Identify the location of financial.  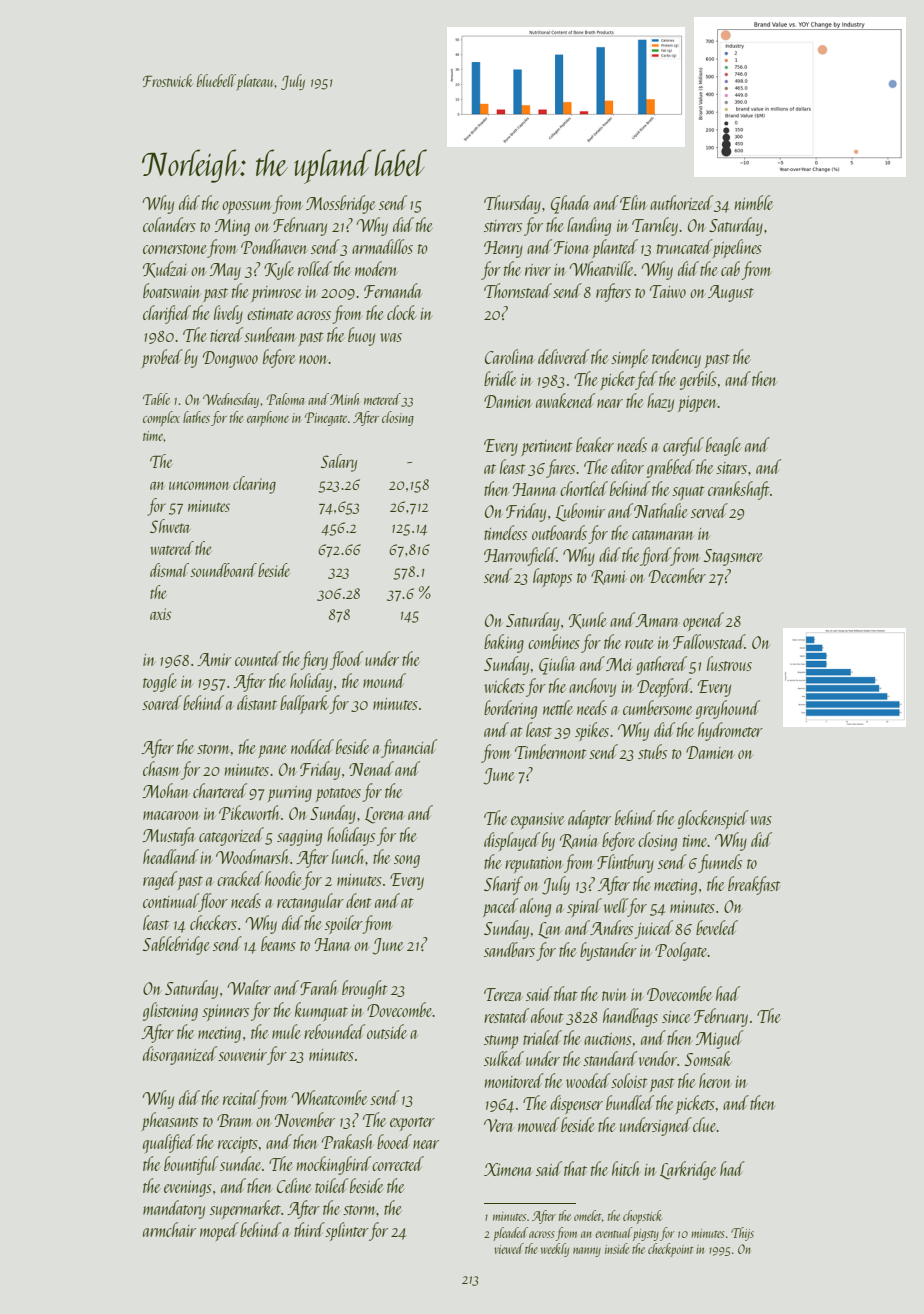
(409, 748).
